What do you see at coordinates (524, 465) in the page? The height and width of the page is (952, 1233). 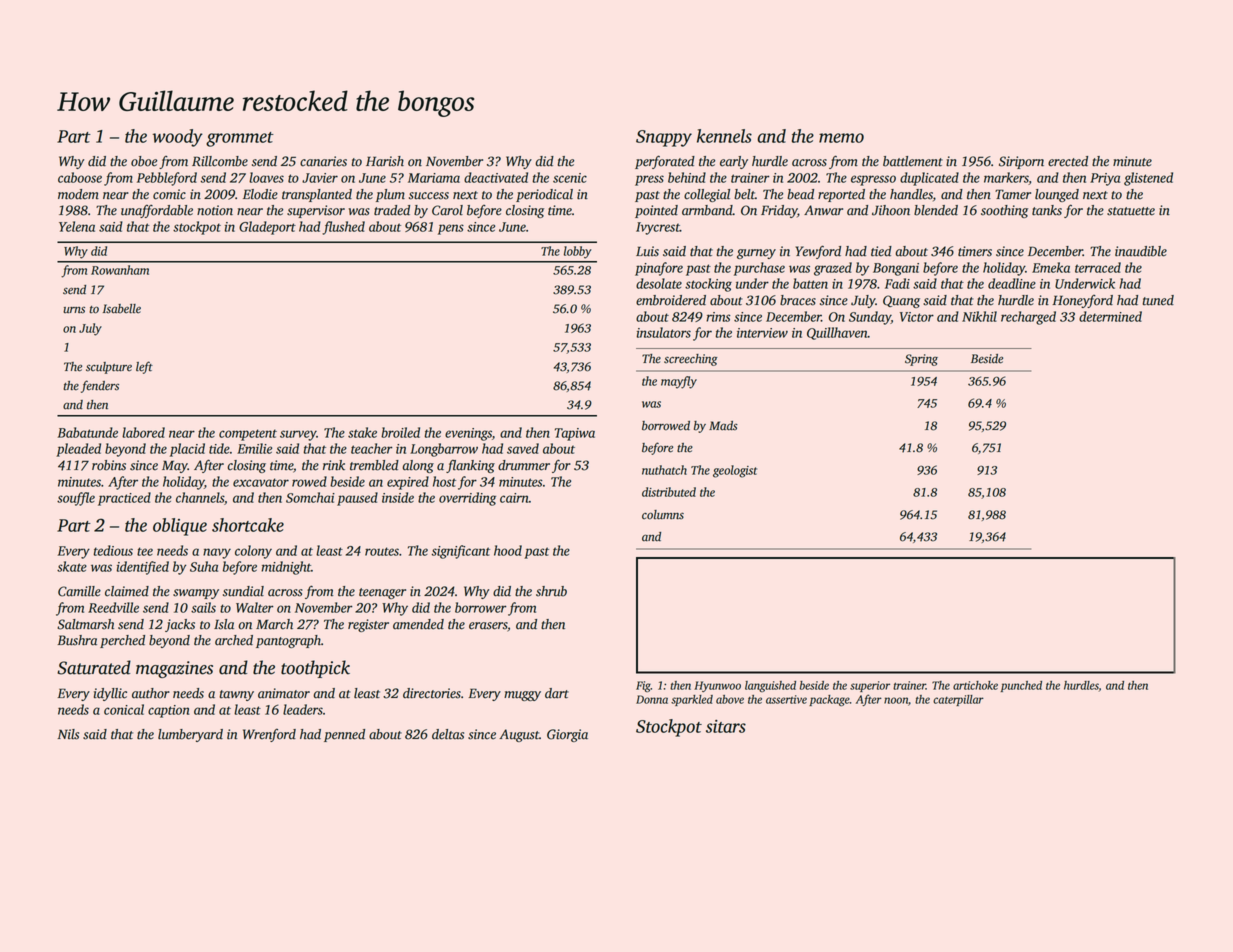 I see `drummer` at bounding box center [524, 465].
